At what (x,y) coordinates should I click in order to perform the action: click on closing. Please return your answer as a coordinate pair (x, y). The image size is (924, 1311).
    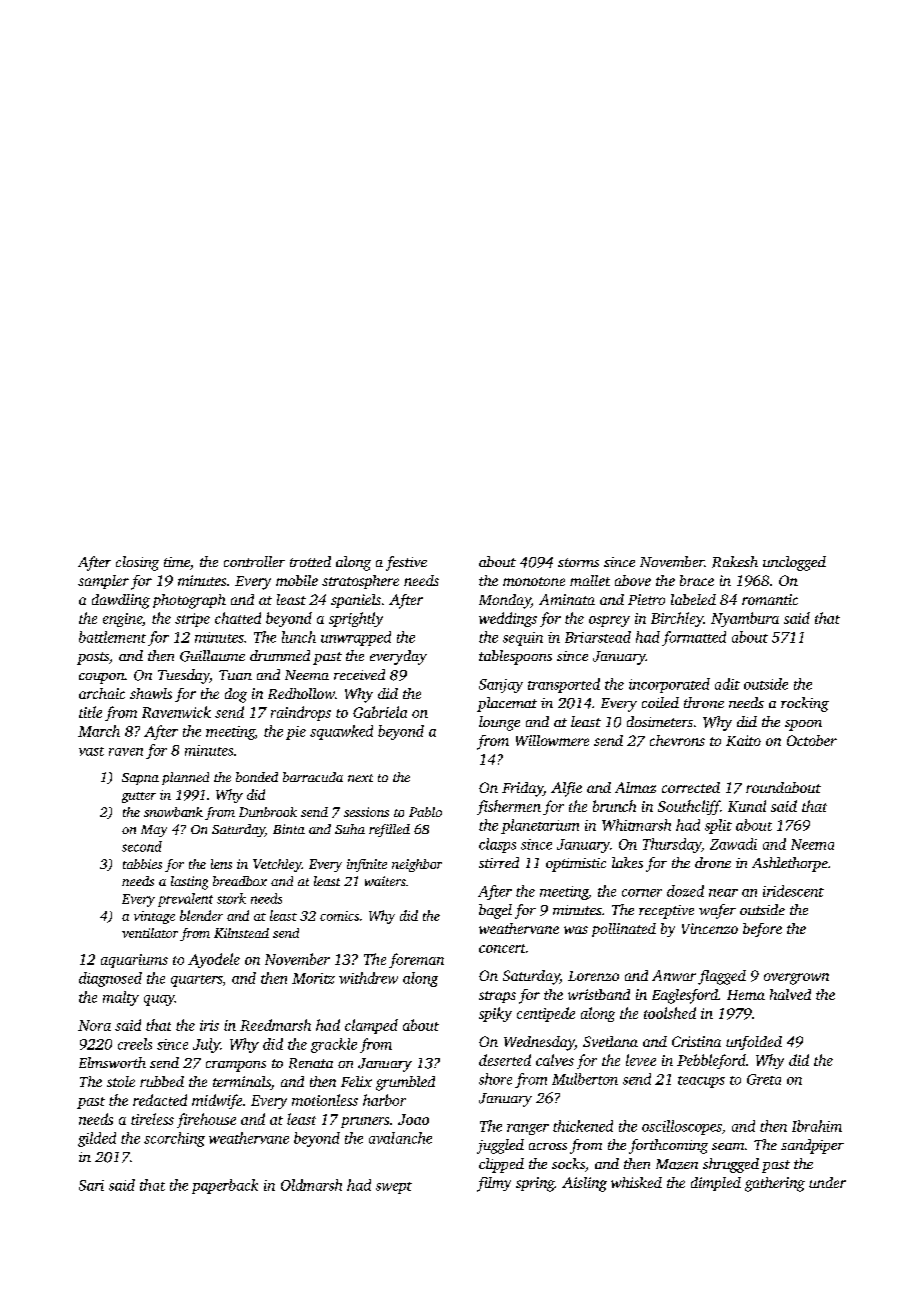
    Looking at the image, I should click on (137, 563).
